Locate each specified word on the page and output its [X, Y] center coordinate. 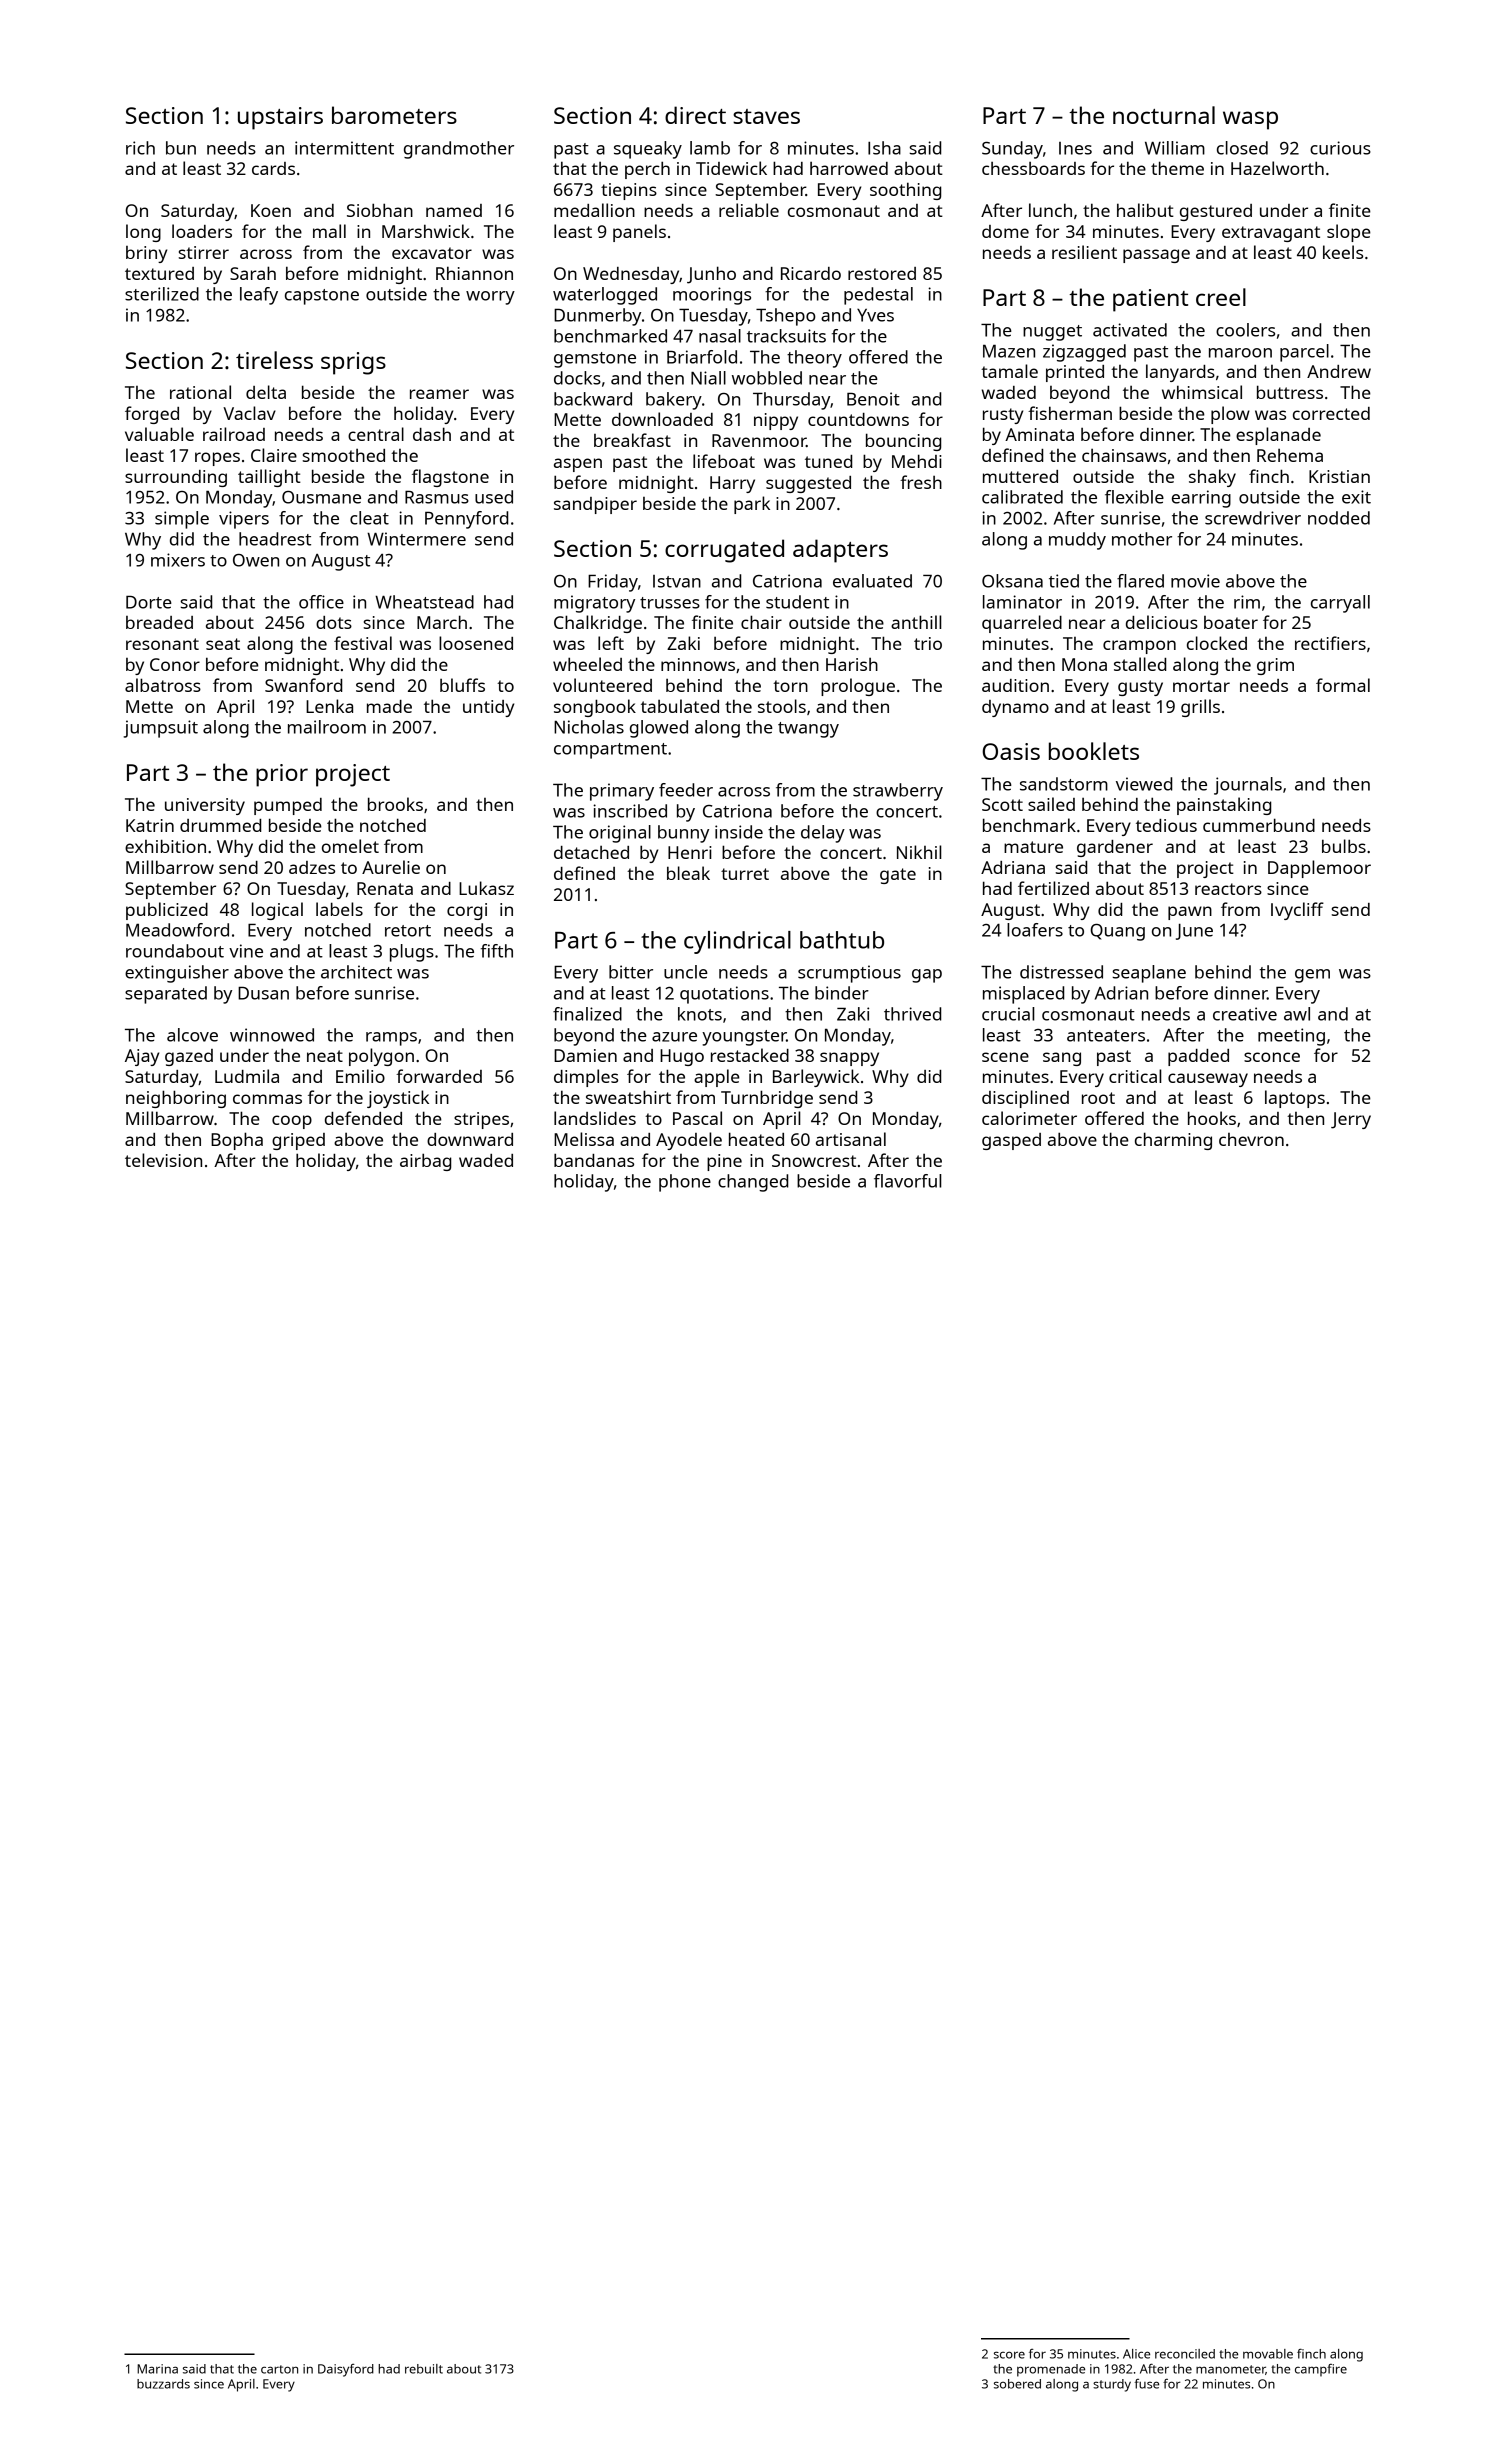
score [1009, 2355]
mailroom [327, 727]
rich [140, 148]
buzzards [163, 2384]
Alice [1136, 2354]
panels [639, 233]
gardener [1115, 848]
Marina [157, 2369]
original [620, 834]
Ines [1075, 148]
